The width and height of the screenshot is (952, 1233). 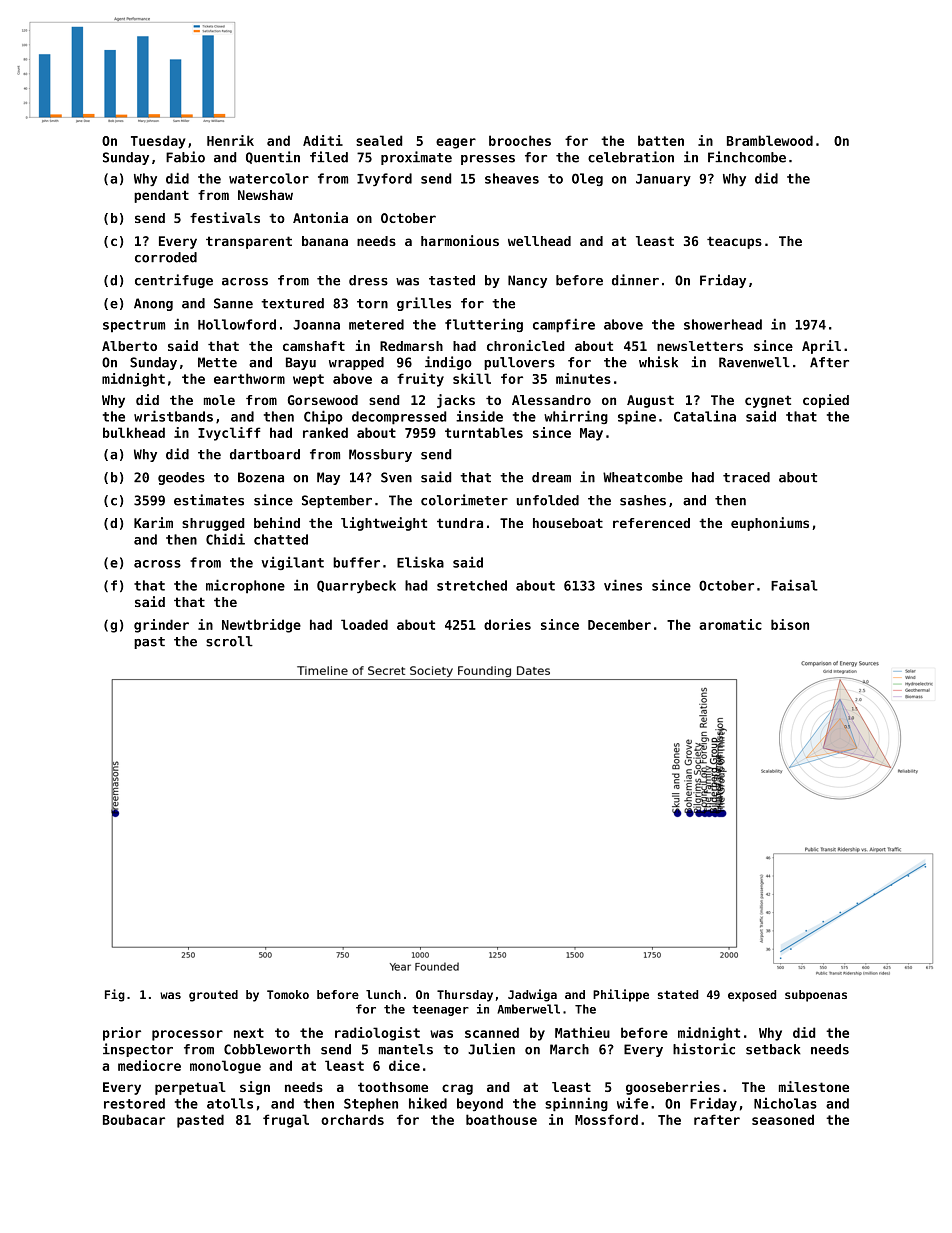 I want to click on stretched, so click(x=472, y=585).
